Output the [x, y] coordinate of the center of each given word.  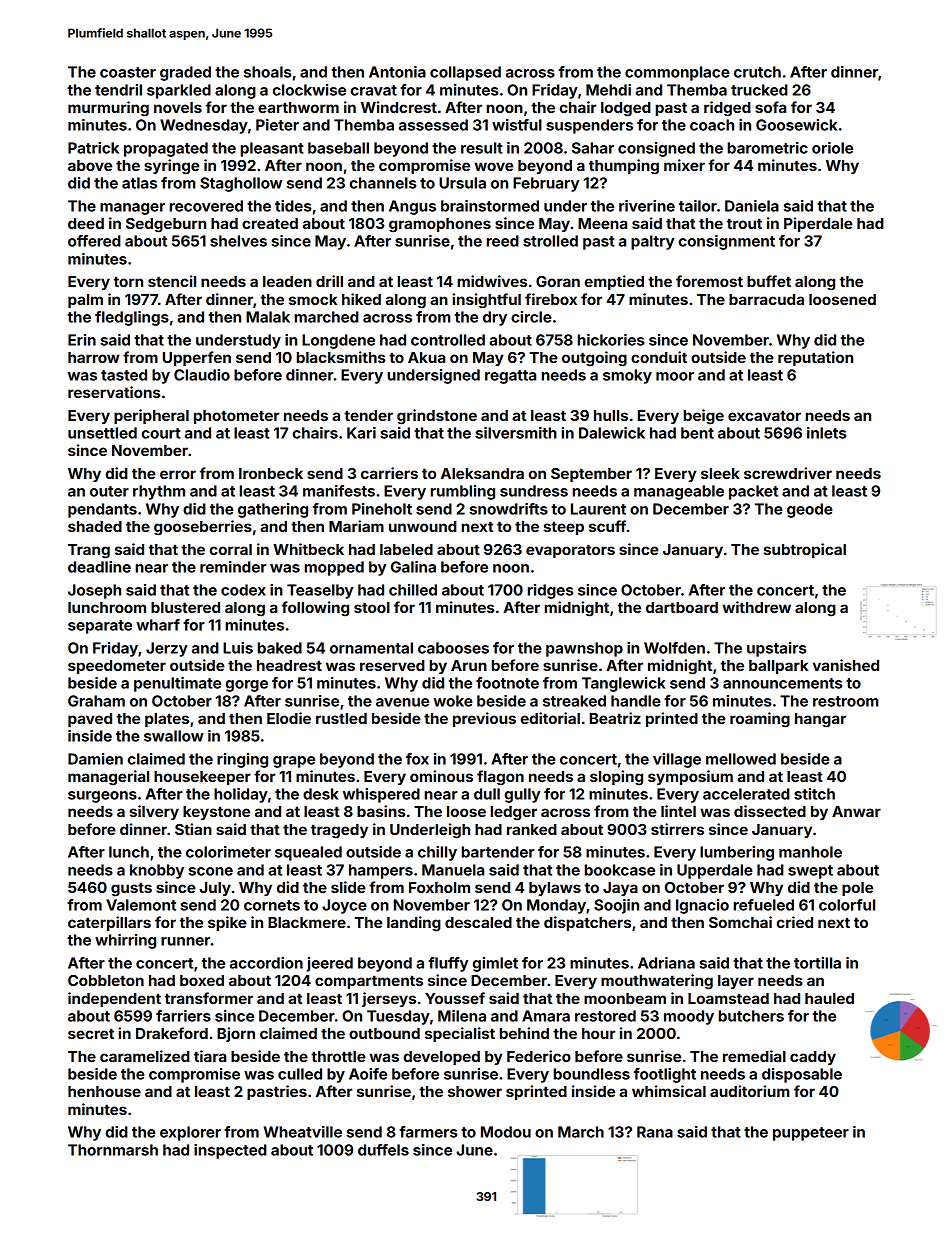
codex [243, 590]
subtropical [805, 550]
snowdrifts [508, 509]
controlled [448, 340]
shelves [238, 241]
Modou [506, 1132]
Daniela [752, 206]
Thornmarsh [113, 1150]
